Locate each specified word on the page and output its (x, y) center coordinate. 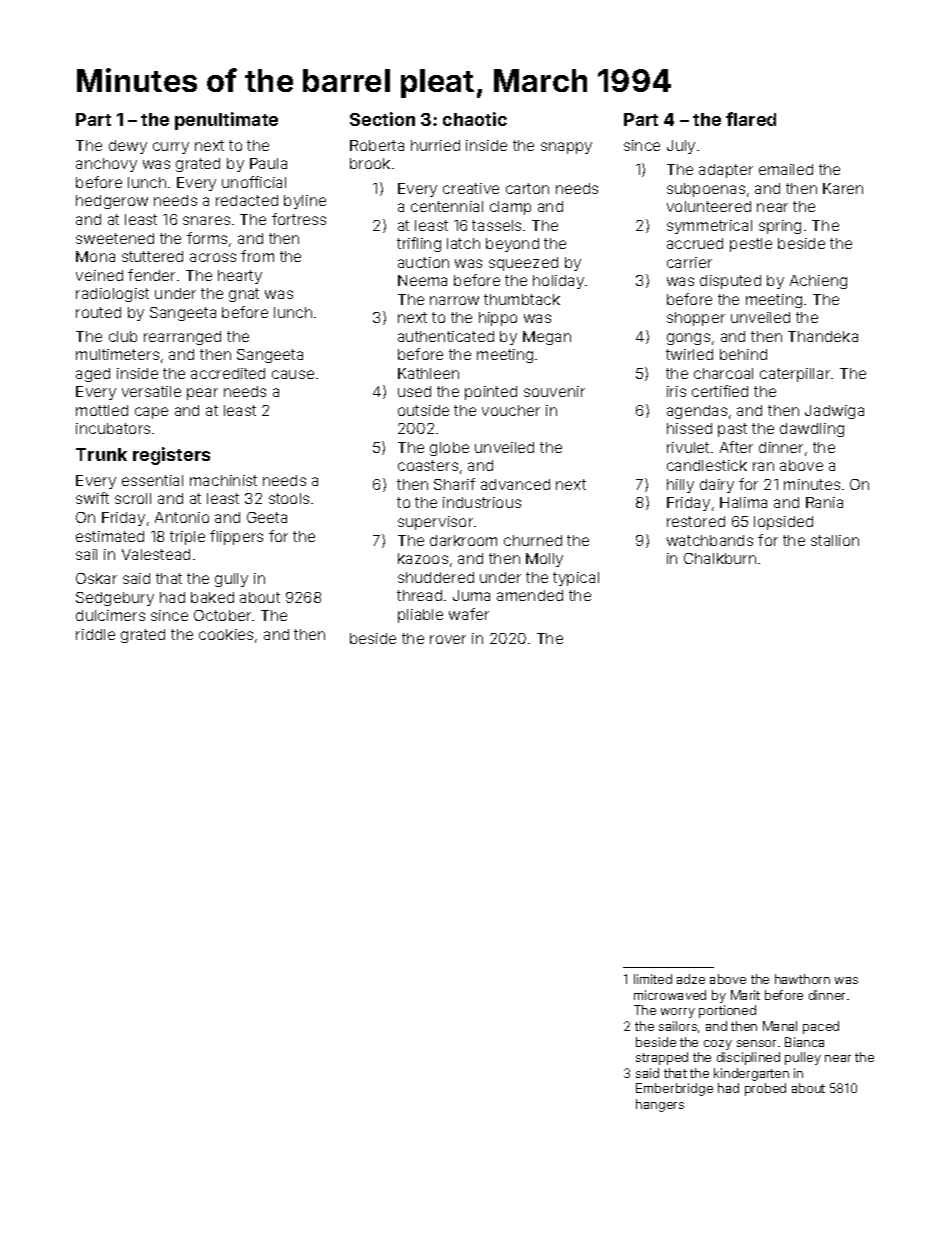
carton (527, 188)
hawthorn (802, 979)
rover (448, 639)
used (414, 391)
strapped (662, 1058)
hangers (660, 1105)
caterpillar (795, 375)
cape (151, 413)
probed (765, 1089)
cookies (226, 634)
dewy (128, 147)
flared (751, 119)
